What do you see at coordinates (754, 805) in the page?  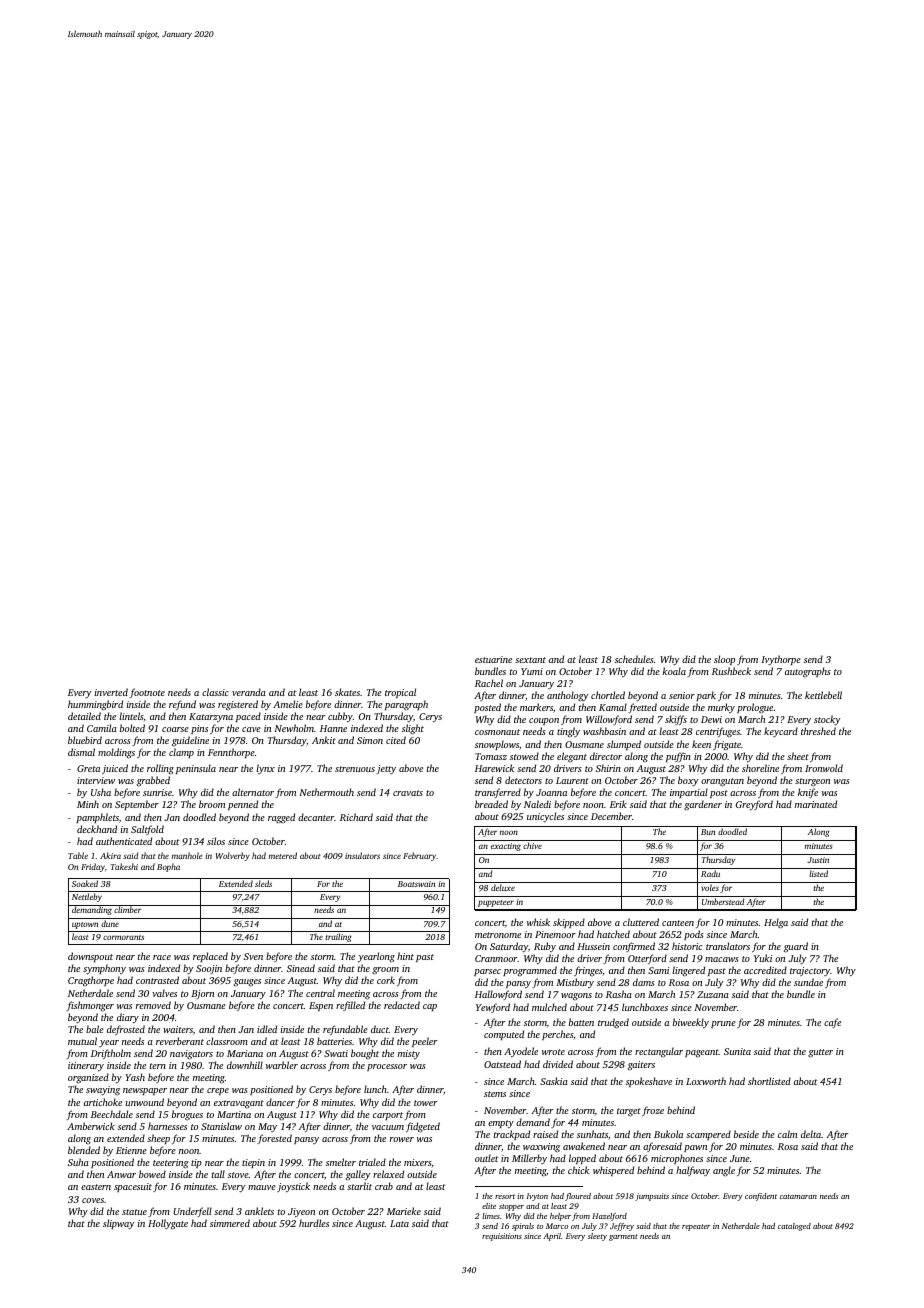 I see `Greyford` at bounding box center [754, 805].
